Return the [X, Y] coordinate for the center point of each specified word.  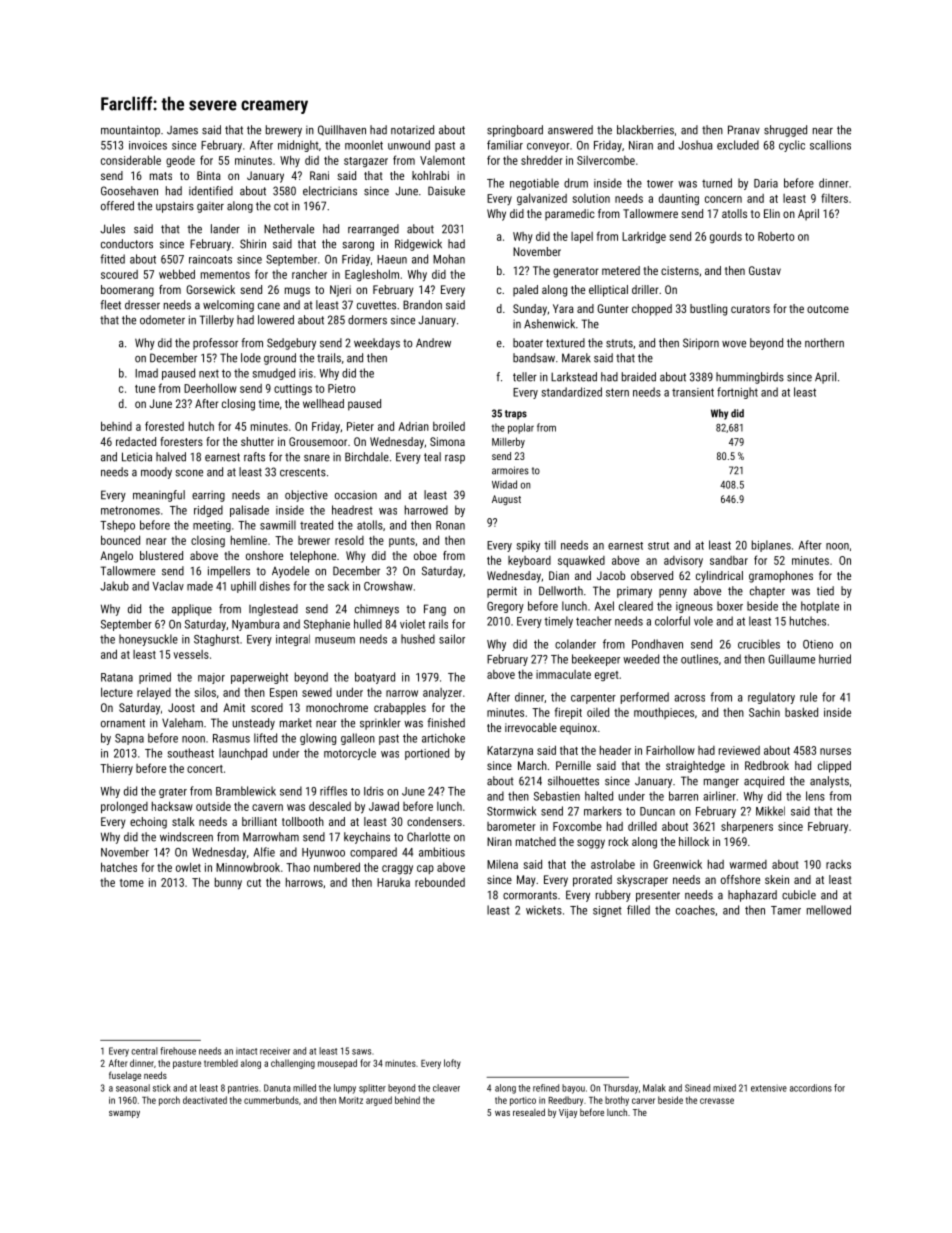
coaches [695, 910]
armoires [510, 470]
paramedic [570, 215]
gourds [726, 237]
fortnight [737, 393]
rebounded [440, 882]
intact [246, 1051]
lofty [452, 1064]
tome [132, 883]
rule [808, 697]
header [615, 750]
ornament [123, 723]
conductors [127, 244]
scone [189, 473]
